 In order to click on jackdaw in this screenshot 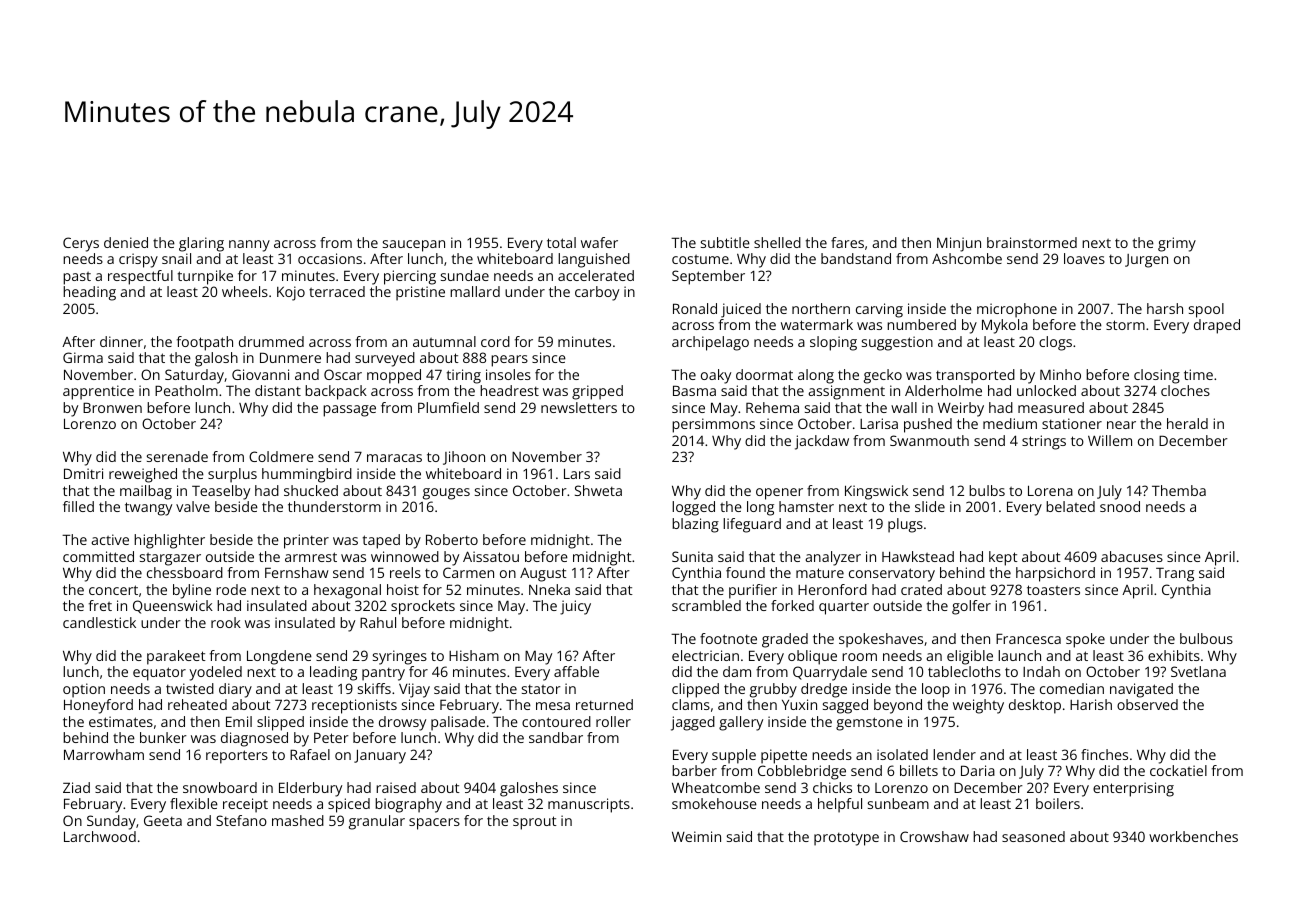, I will do `click(822, 442)`.
